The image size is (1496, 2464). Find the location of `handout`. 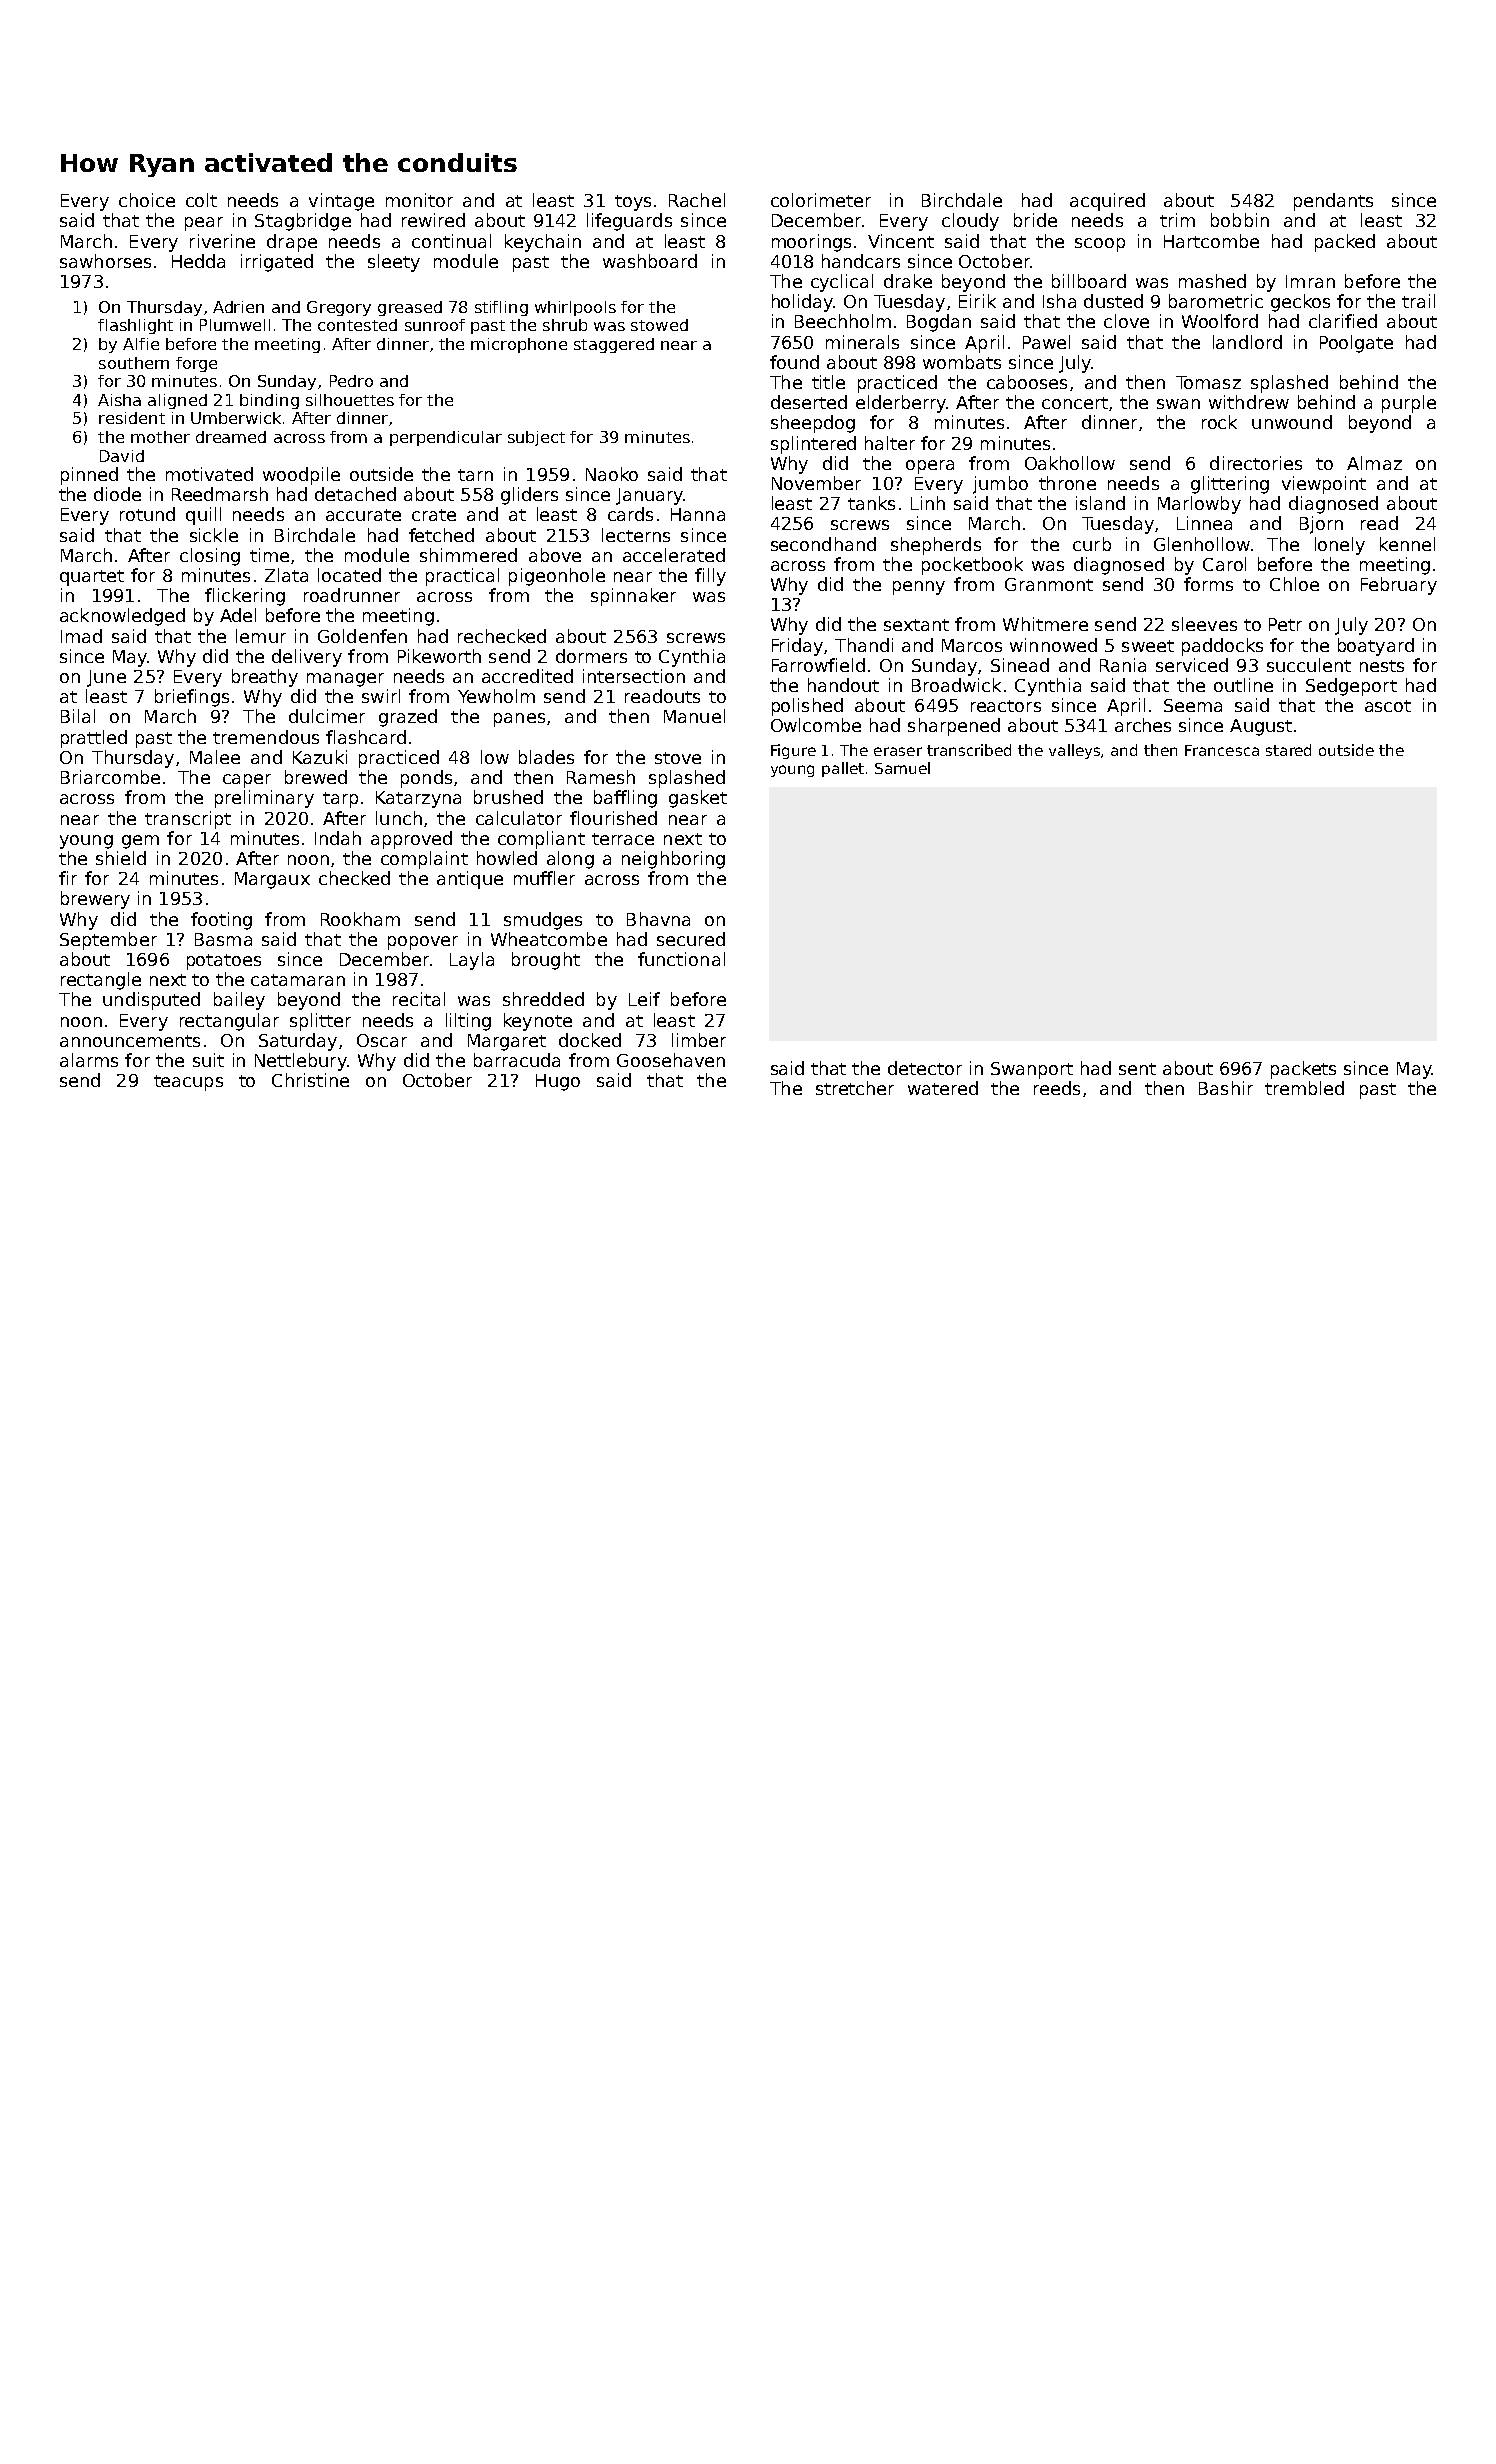

handout is located at coordinates (843, 685).
